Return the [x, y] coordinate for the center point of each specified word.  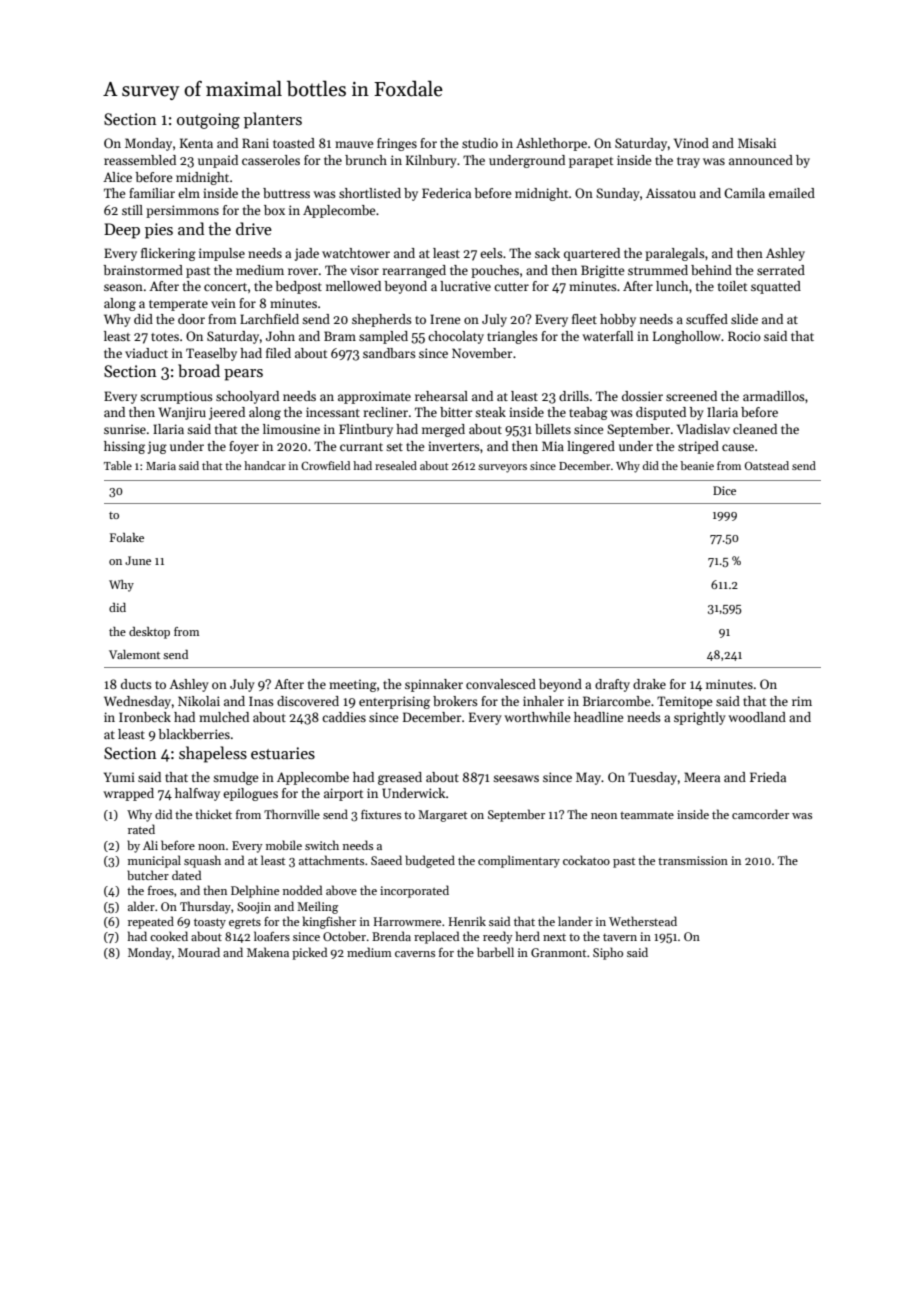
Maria [161, 466]
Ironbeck [145, 717]
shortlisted [370, 193]
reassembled [140, 160]
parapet [591, 162]
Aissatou [671, 193]
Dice [724, 490]
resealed [396, 465]
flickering [168, 254]
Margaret [442, 816]
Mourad [199, 952]
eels [491, 253]
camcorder [760, 814]
